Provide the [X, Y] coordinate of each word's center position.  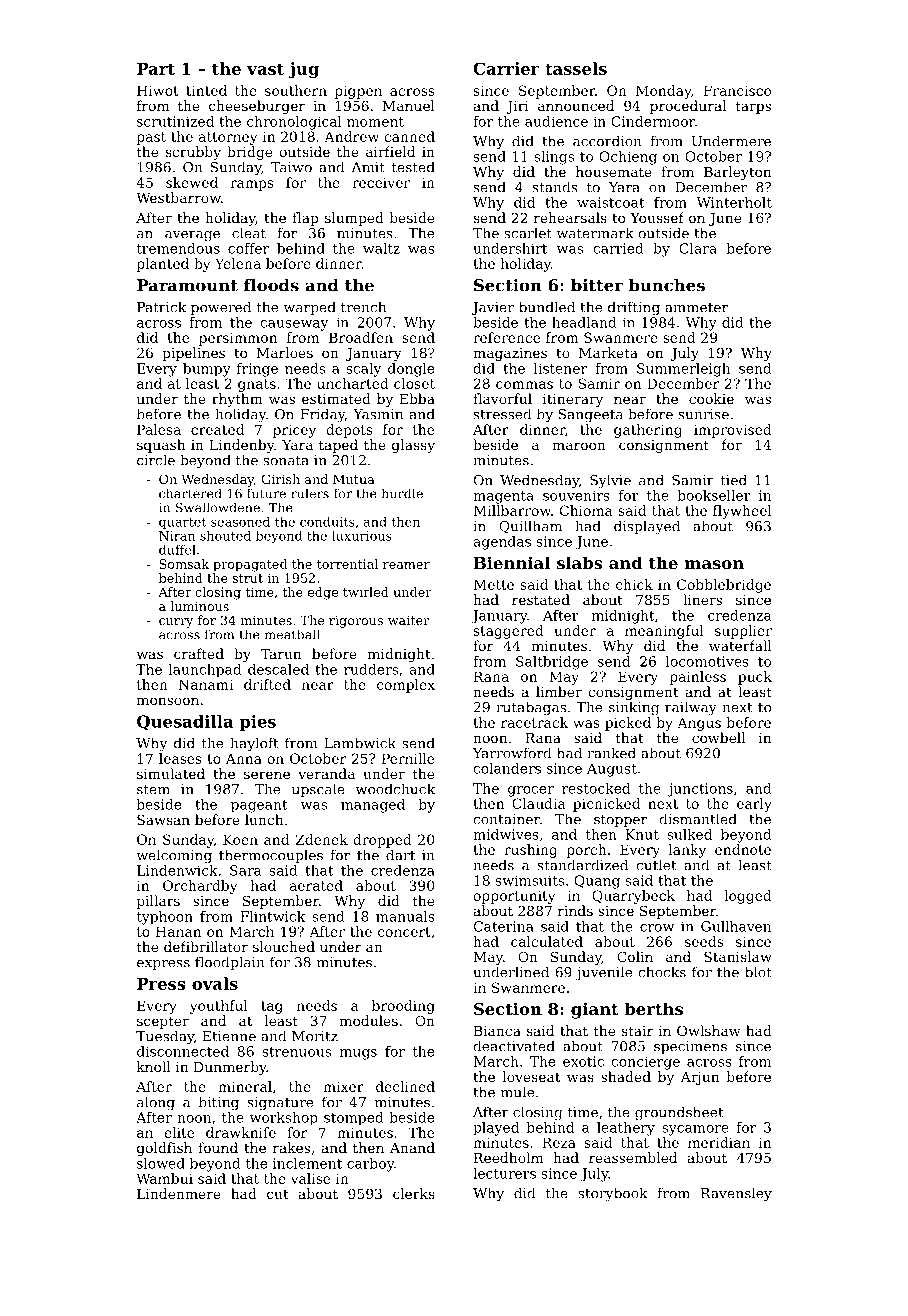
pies [257, 723]
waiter [408, 620]
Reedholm [508, 1157]
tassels [576, 68]
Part [156, 69]
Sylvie [610, 481]
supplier [743, 632]
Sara [245, 870]
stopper [620, 821]
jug [304, 70]
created [217, 429]
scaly [364, 370]
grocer [531, 791]
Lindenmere [179, 1193]
